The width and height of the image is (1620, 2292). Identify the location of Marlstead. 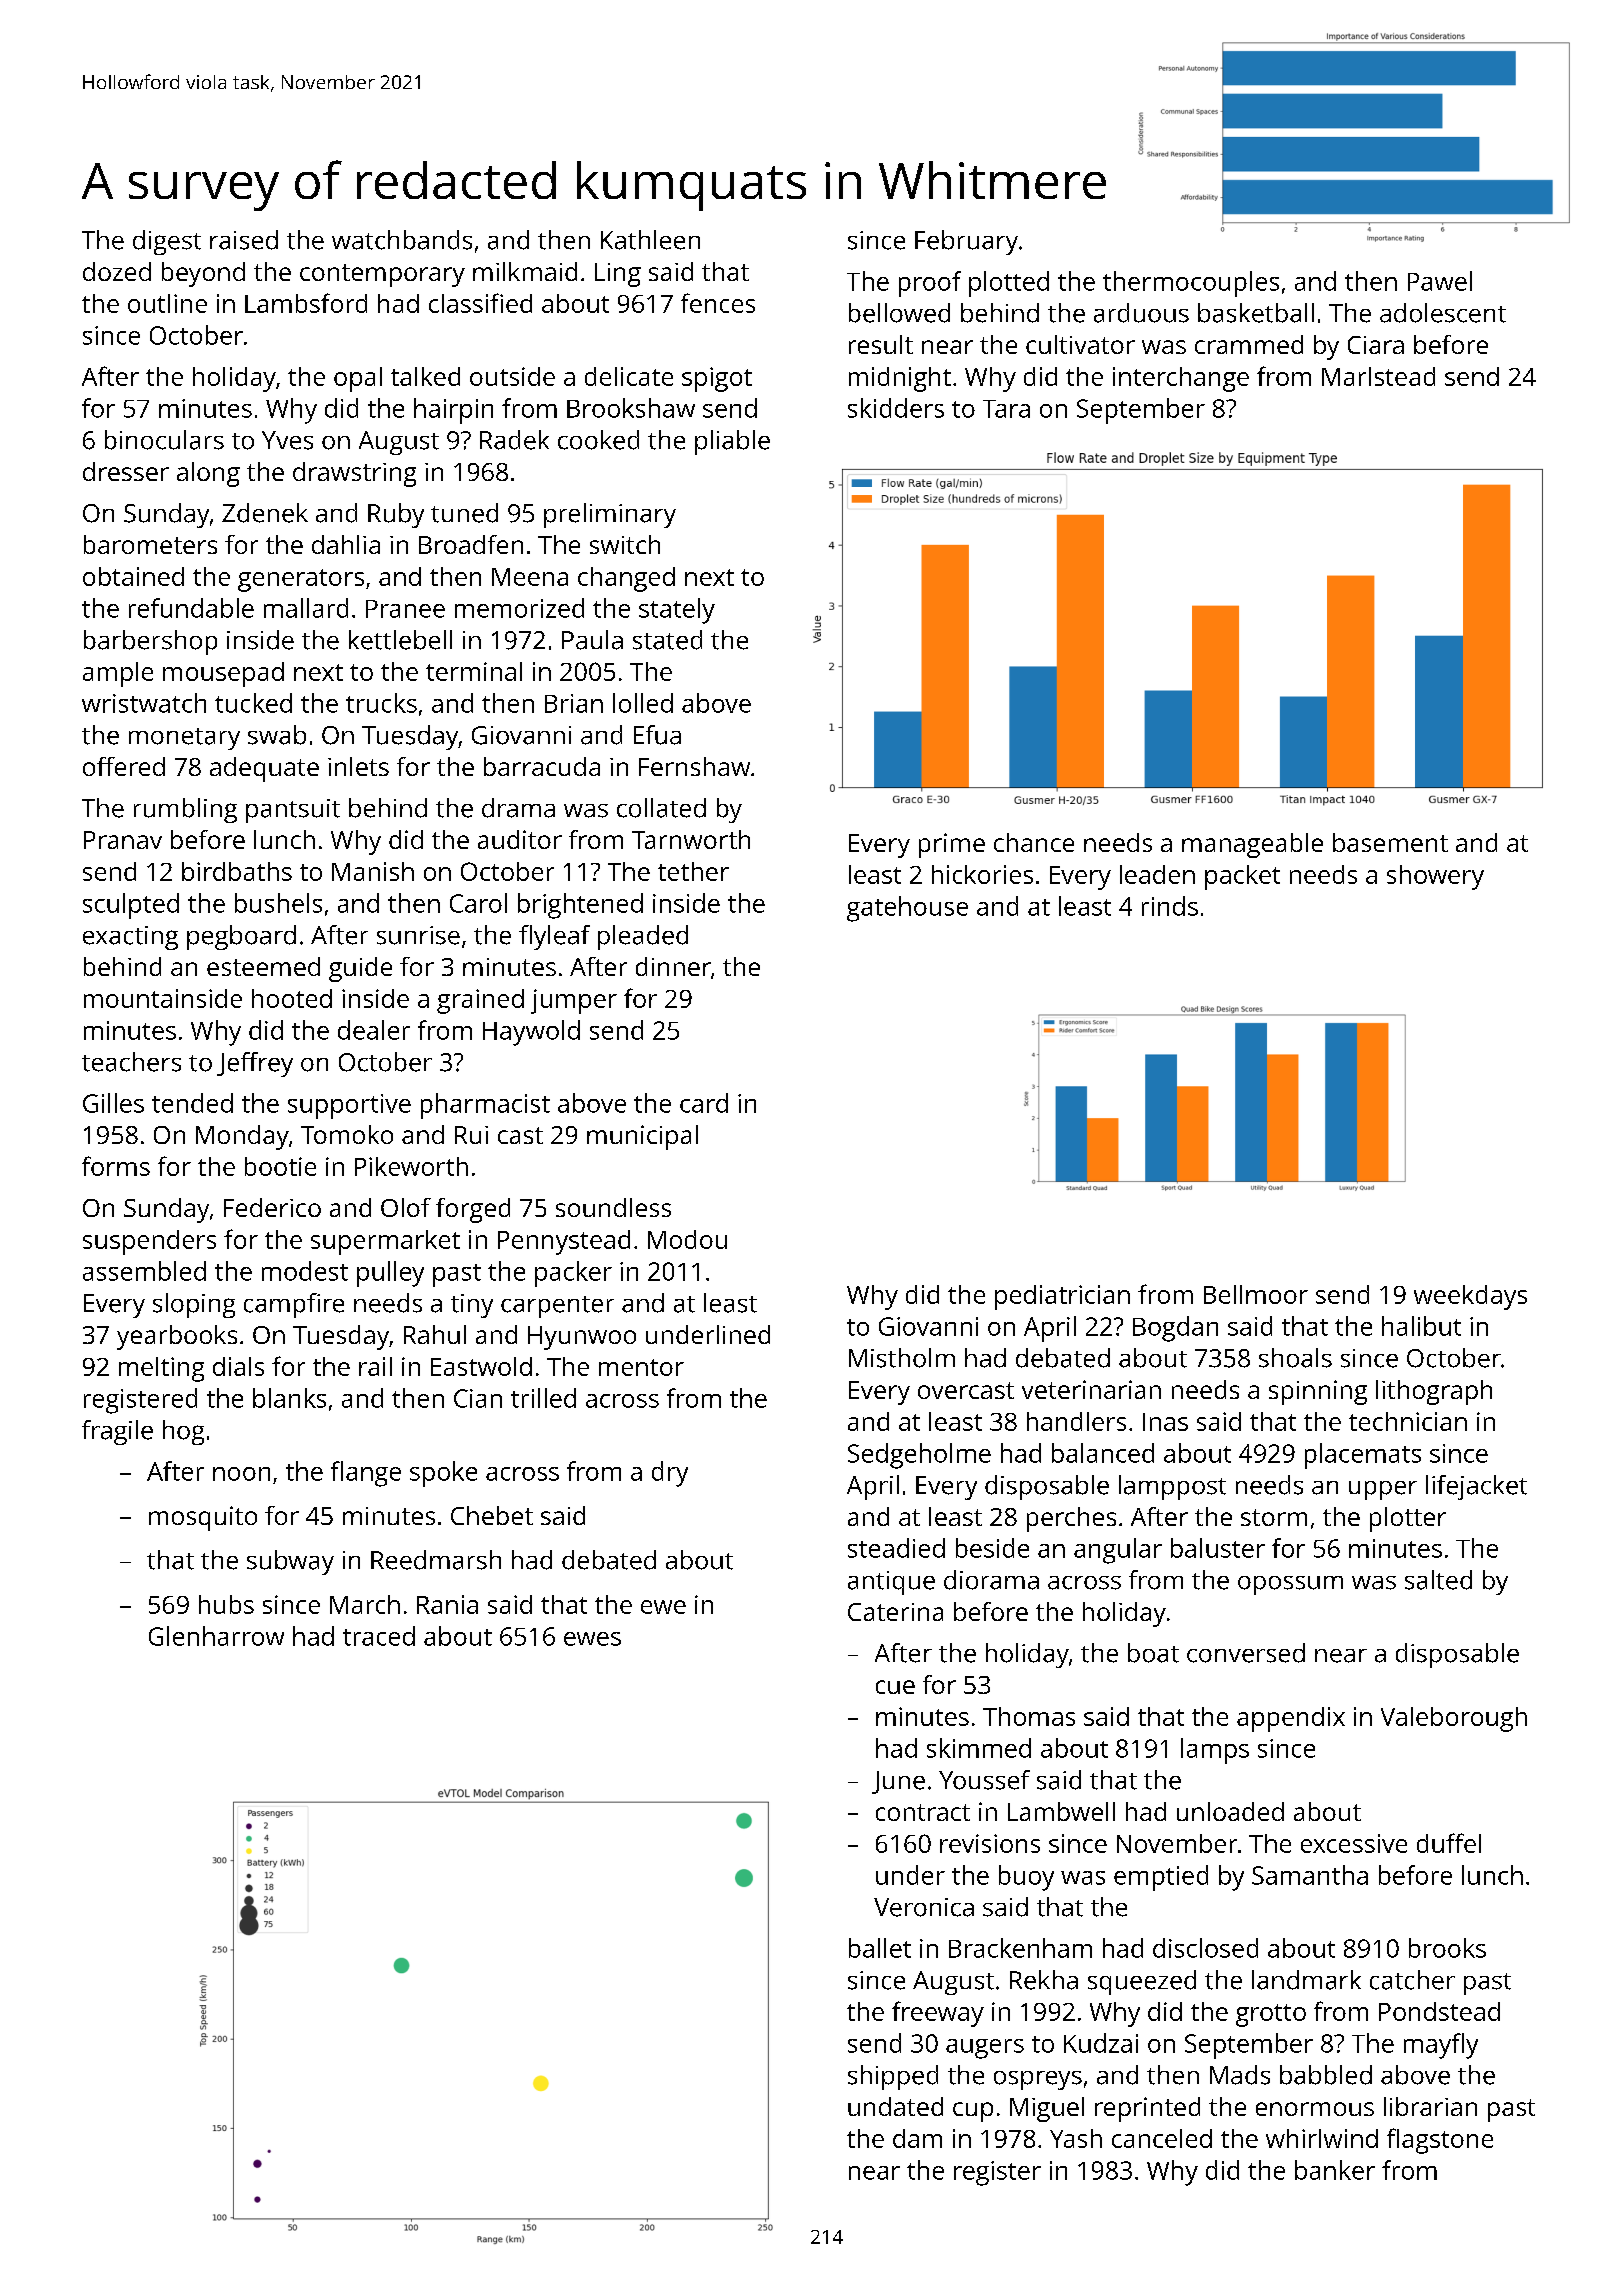
(1378, 376).
